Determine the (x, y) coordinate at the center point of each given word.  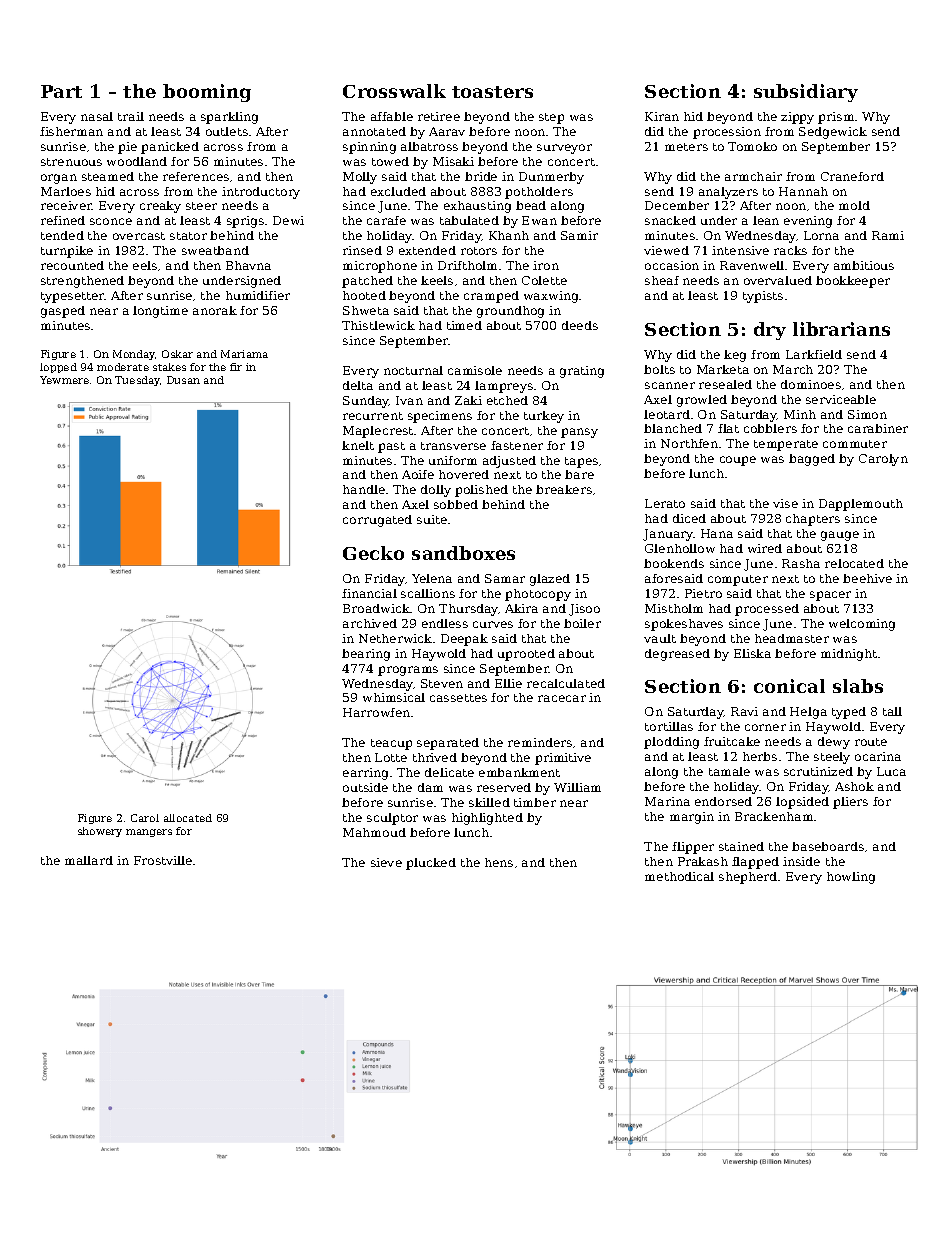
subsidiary (806, 93)
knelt (358, 445)
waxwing (551, 297)
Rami (888, 235)
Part (61, 91)
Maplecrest (378, 432)
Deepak (464, 640)
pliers (850, 803)
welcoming (862, 625)
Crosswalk (394, 91)
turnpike (67, 252)
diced (689, 518)
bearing (366, 655)
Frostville (163, 860)
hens (499, 862)
